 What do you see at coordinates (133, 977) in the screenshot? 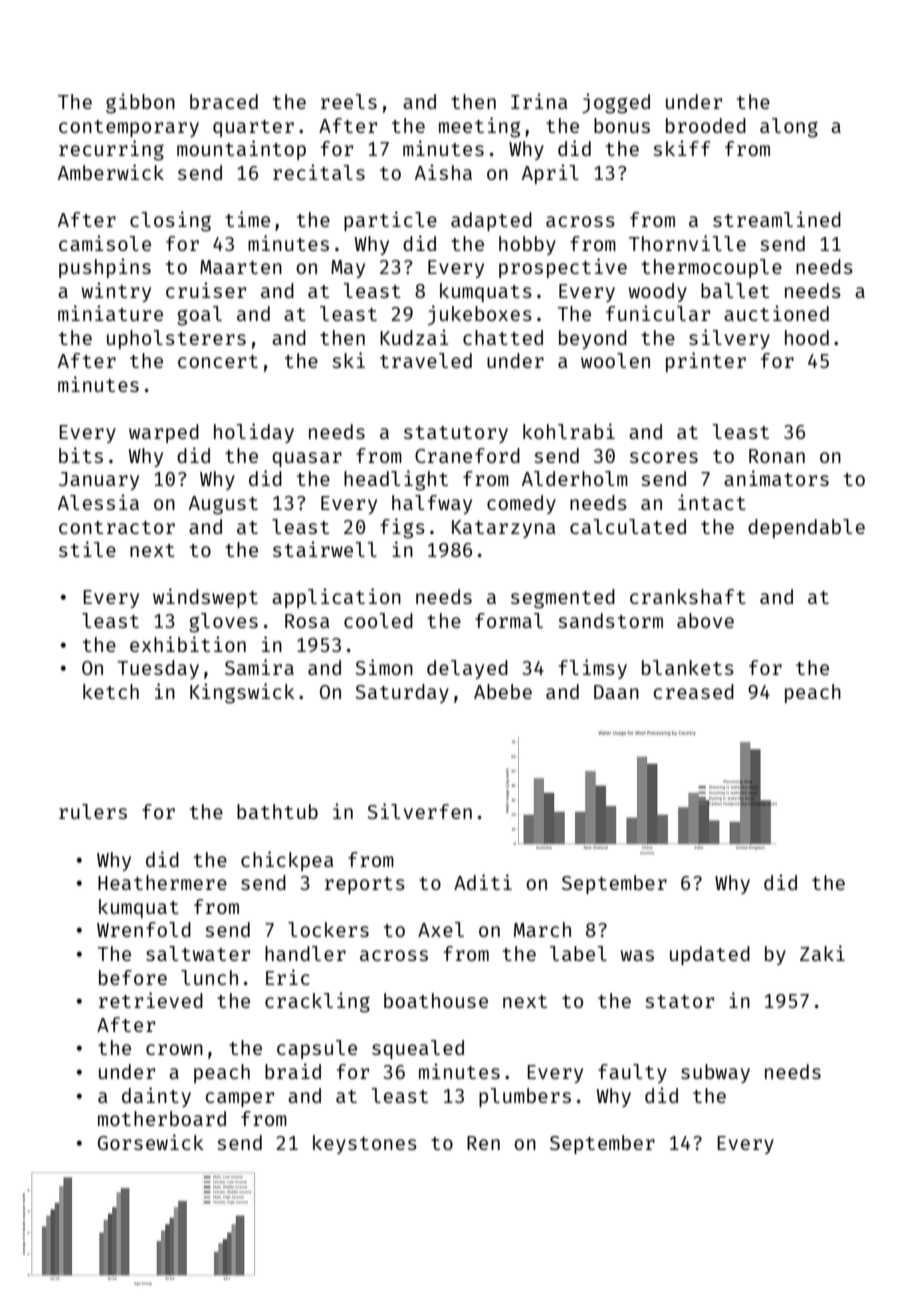
I see `before` at bounding box center [133, 977].
